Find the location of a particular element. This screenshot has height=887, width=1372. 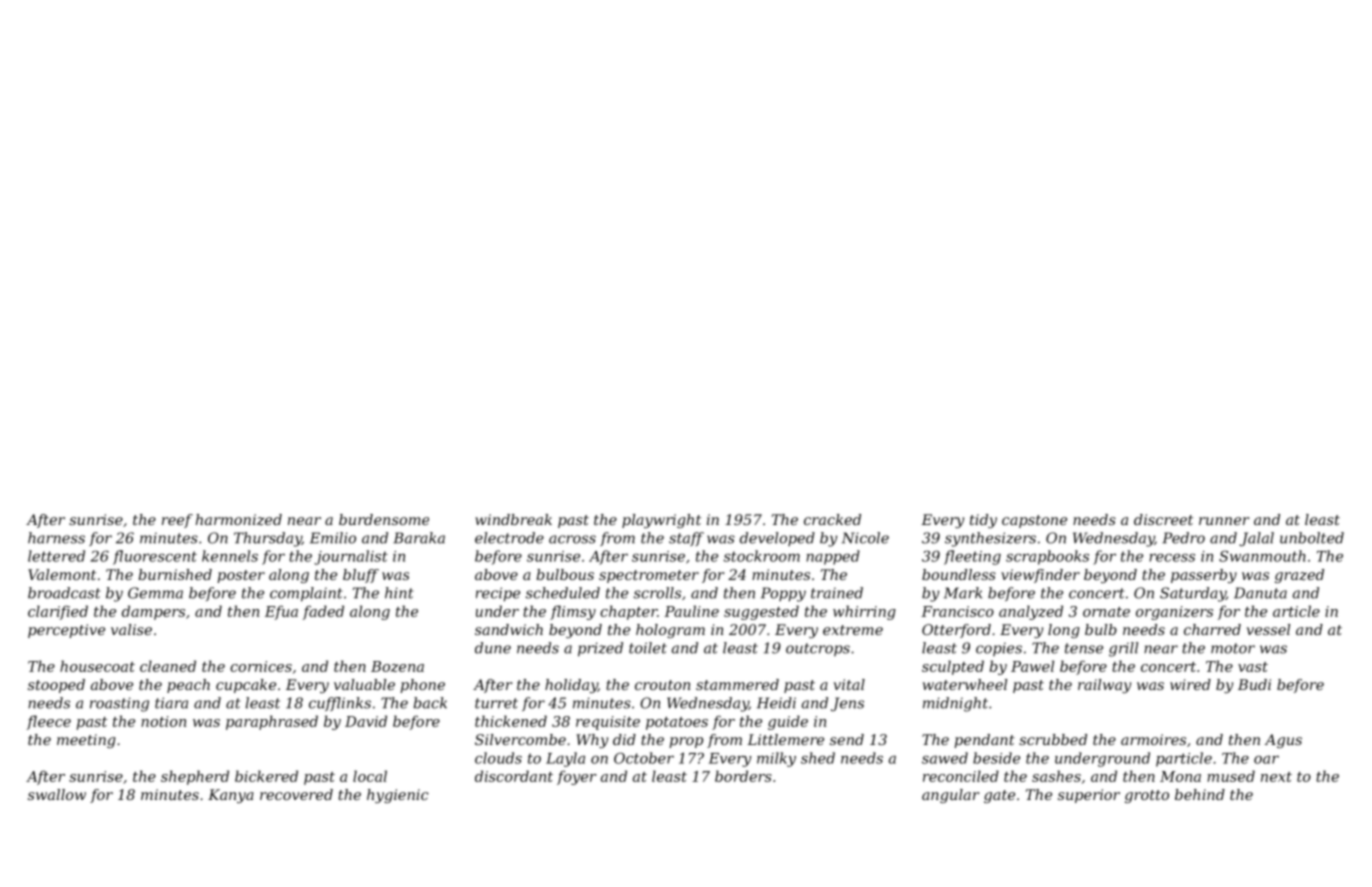

viewfinder is located at coordinates (1040, 576).
